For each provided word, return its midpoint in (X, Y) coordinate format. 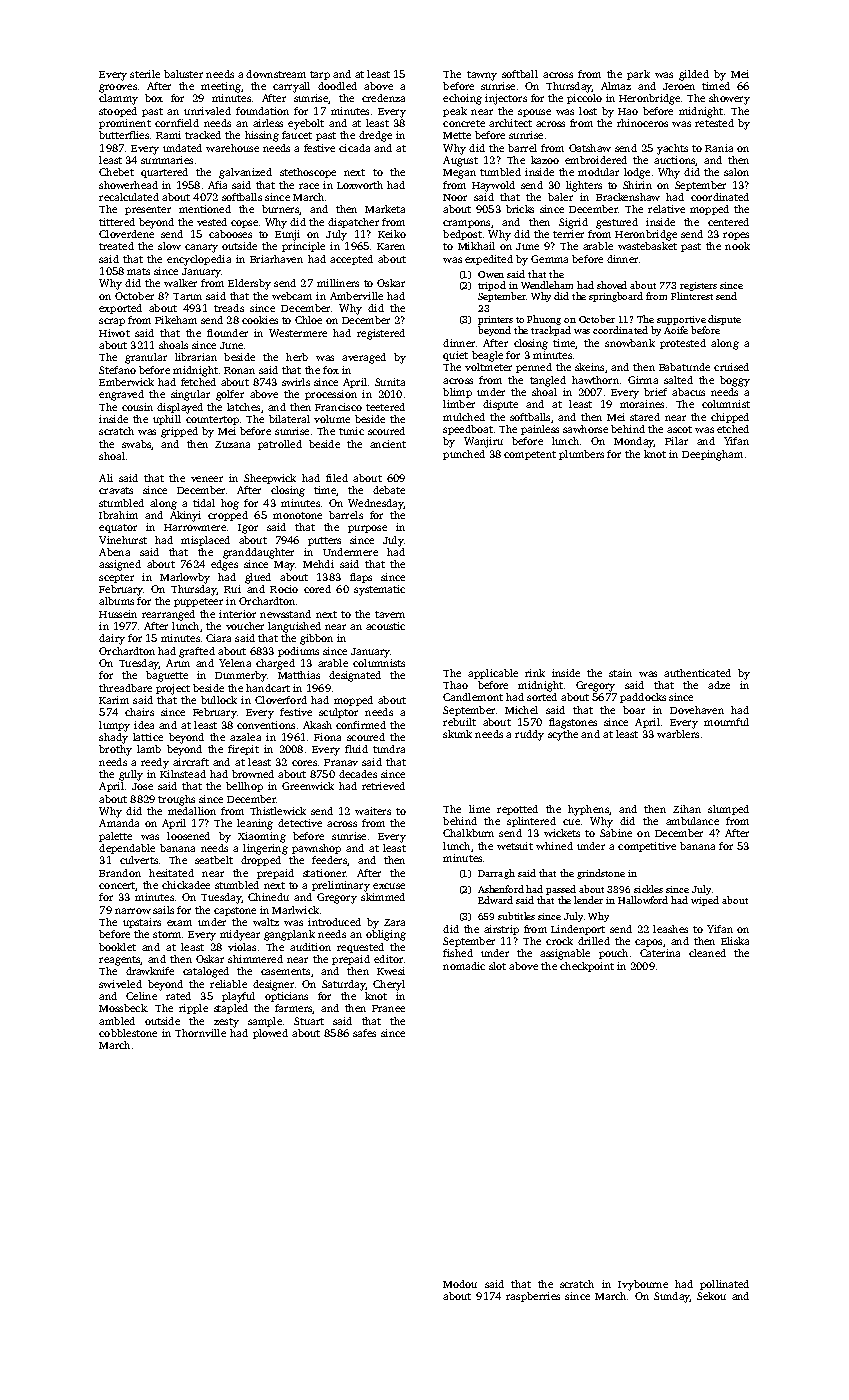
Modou (460, 1284)
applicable (493, 674)
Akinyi (185, 516)
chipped (730, 418)
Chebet (116, 172)
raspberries (533, 1297)
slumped (728, 810)
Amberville (356, 296)
